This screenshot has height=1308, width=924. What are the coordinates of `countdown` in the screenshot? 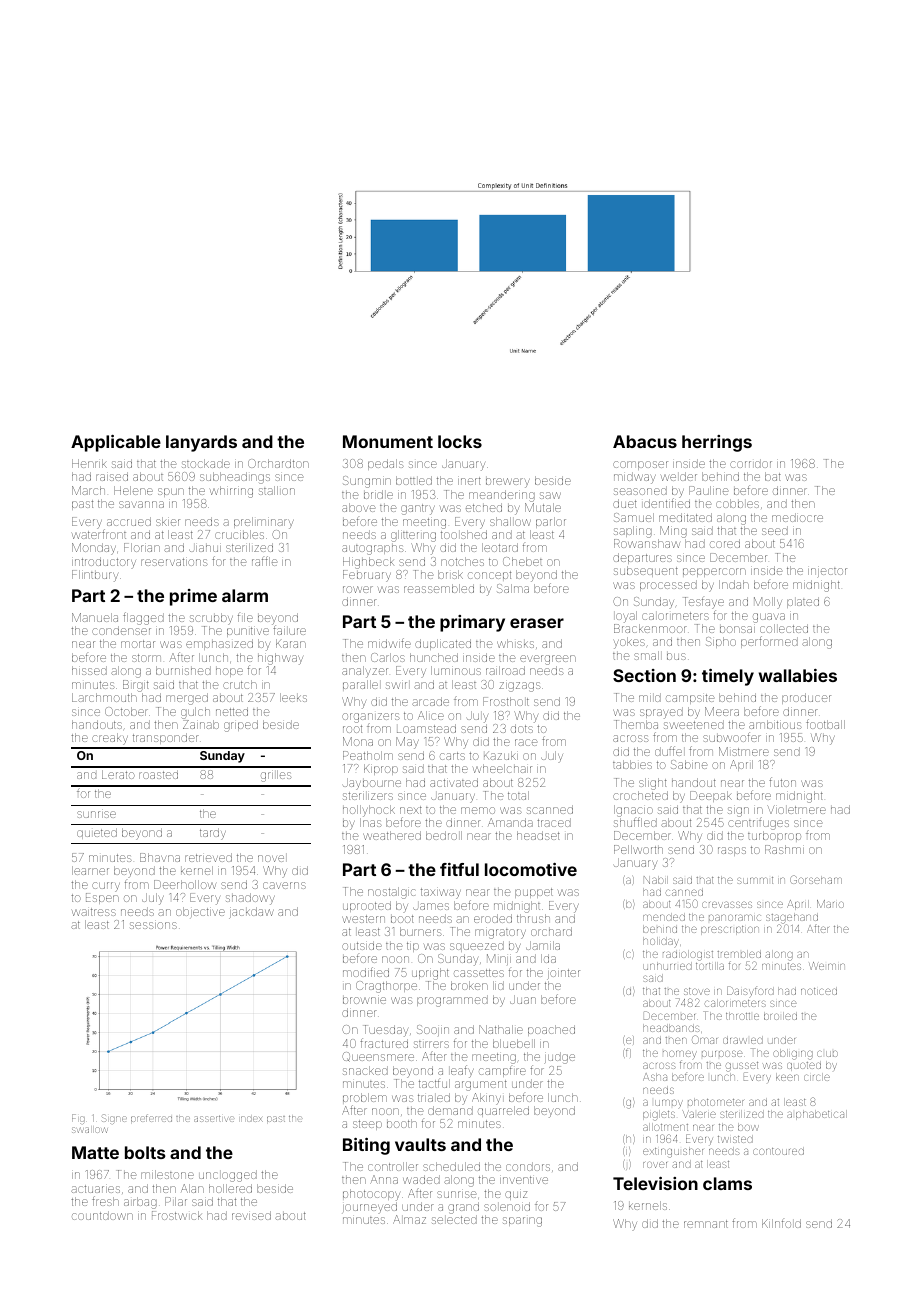 It's located at (102, 1215).
